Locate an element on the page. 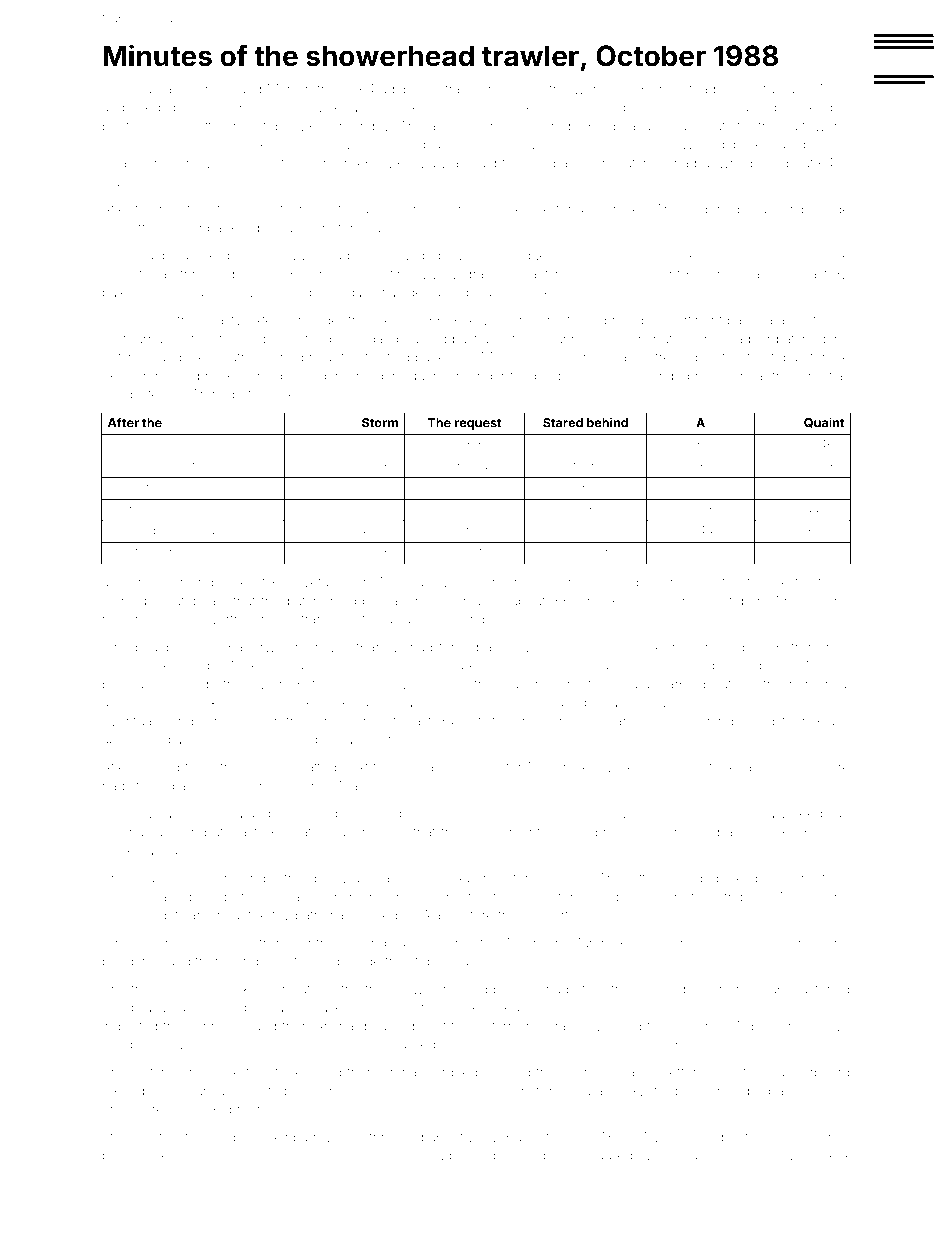 The width and height of the page is (952, 1233). Elmsworth is located at coordinates (209, 619).
